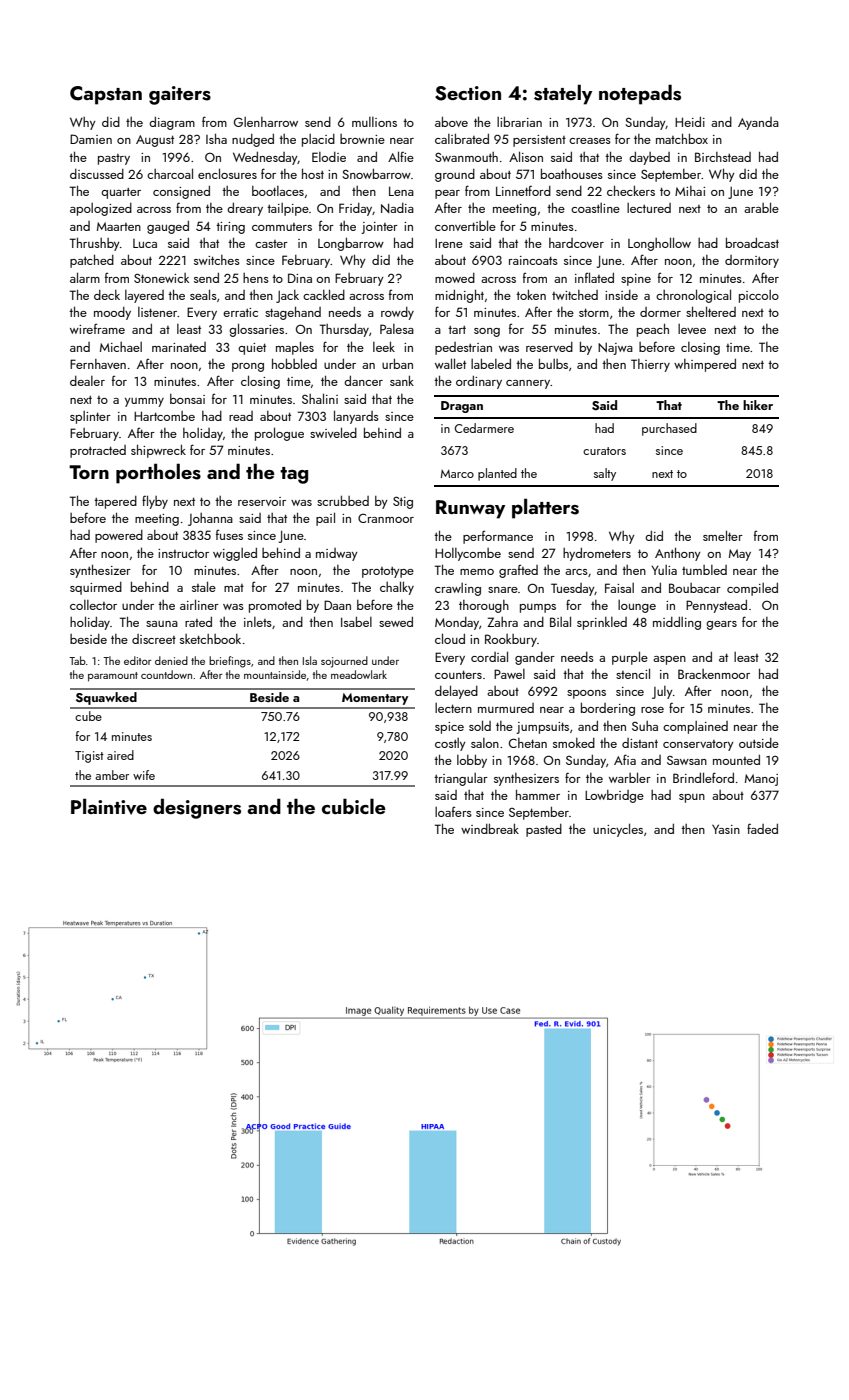 The width and height of the image is (849, 1400). Describe the element at coordinates (457, 330) in the image. I see `tart` at that location.
